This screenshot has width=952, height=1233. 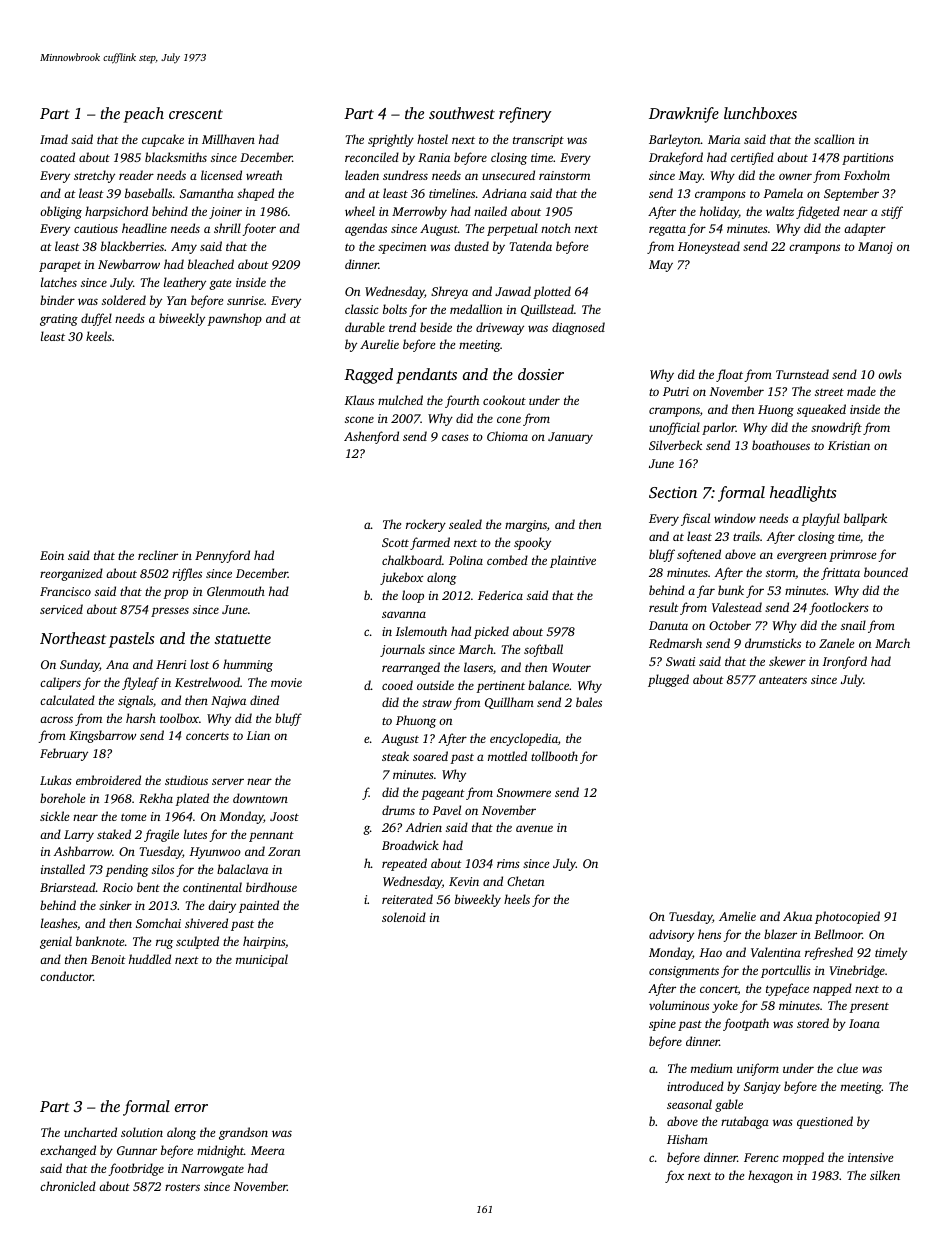 What do you see at coordinates (228, 702) in the screenshot?
I see `Najwa` at bounding box center [228, 702].
